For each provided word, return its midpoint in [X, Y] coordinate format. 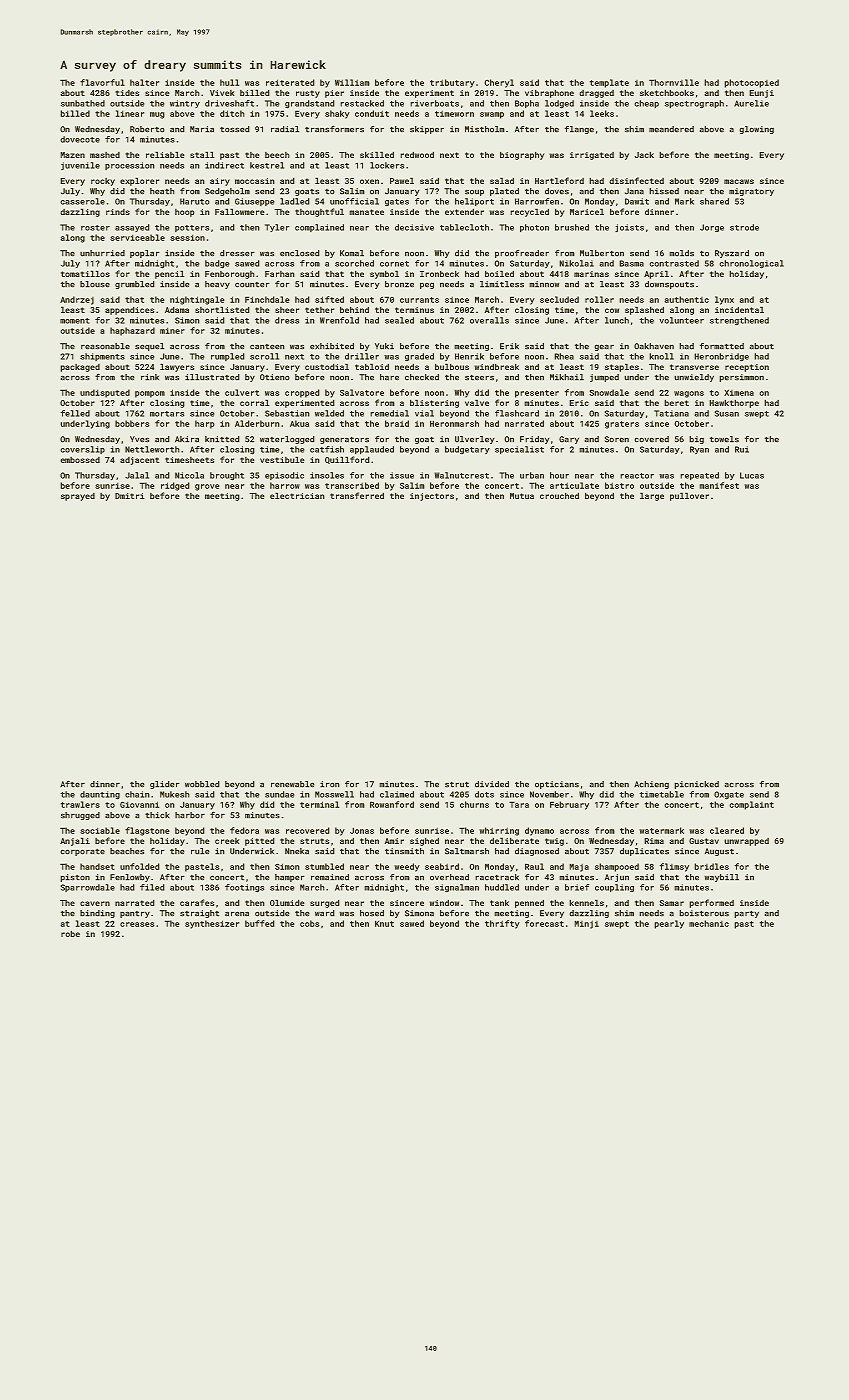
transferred [357, 495]
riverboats [435, 103]
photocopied [752, 83]
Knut [384, 924]
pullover [689, 497]
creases [137, 924]
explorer [139, 182]
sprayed [78, 497]
